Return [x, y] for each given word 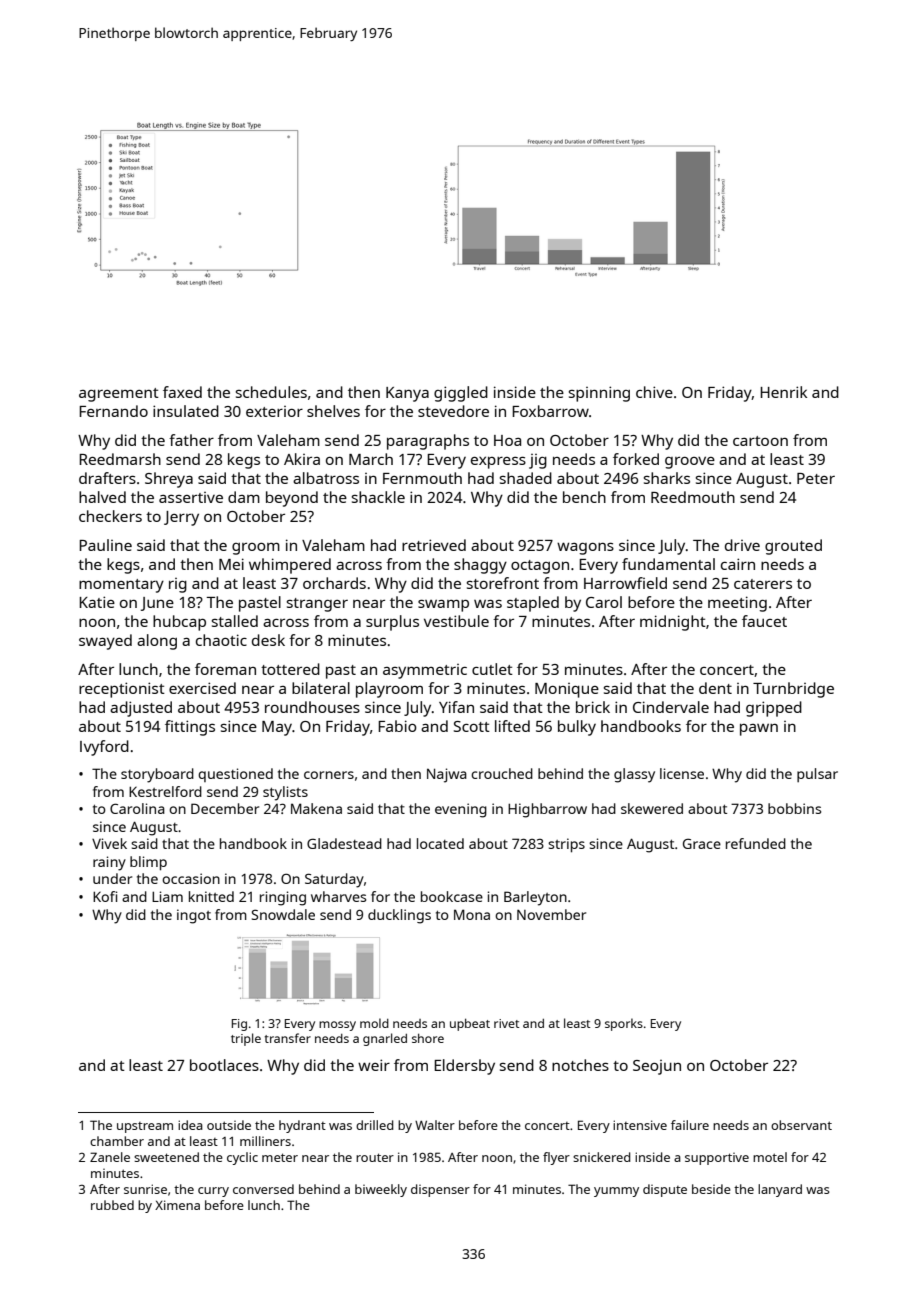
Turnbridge [793, 690]
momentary [121, 586]
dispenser [440, 1190]
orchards [334, 583]
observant [801, 1125]
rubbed [112, 1205]
